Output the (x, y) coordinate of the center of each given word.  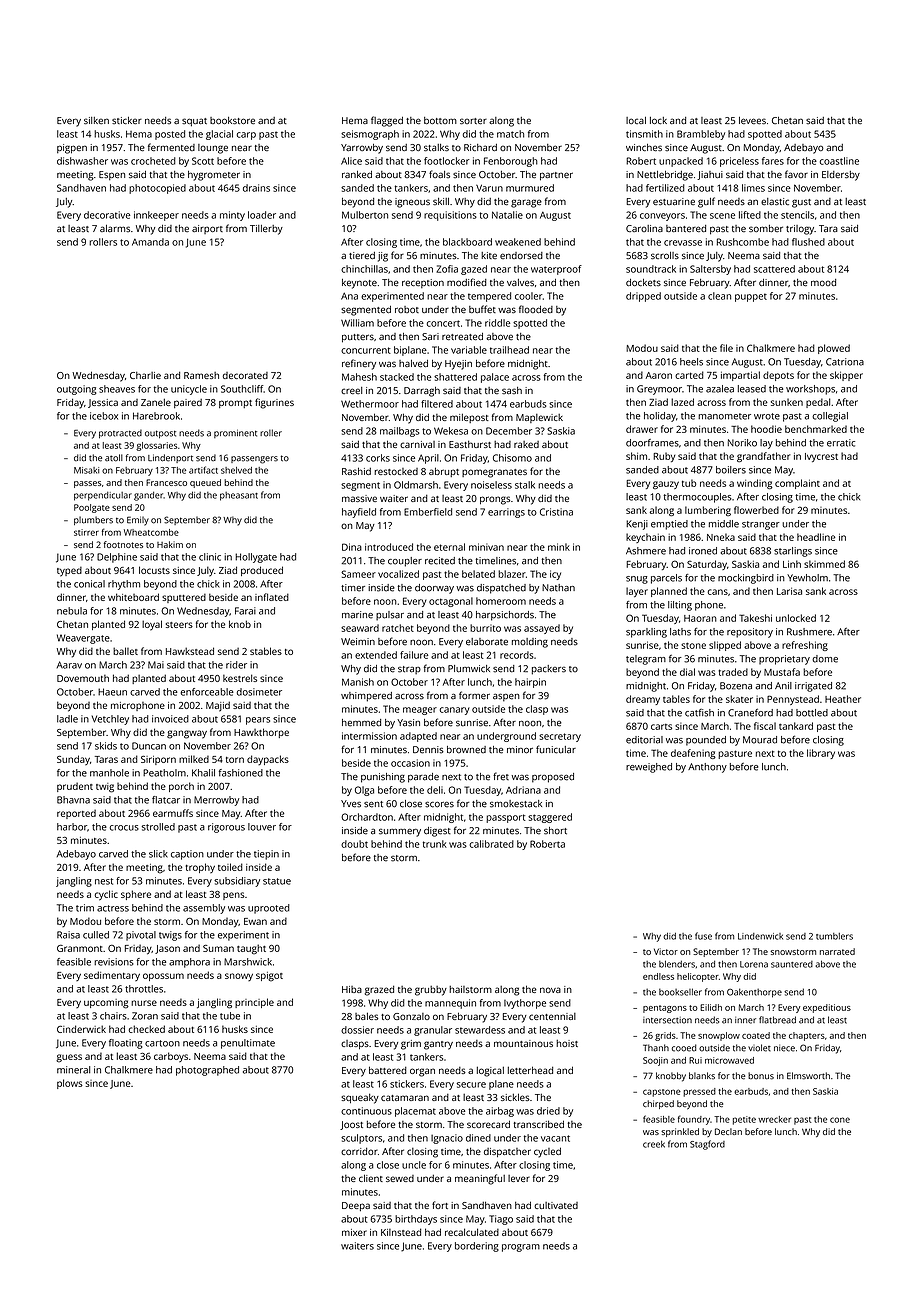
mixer (354, 1232)
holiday (660, 417)
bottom (440, 120)
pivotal (141, 936)
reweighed (649, 768)
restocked (396, 471)
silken (96, 121)
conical (89, 584)
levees (752, 121)
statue (277, 881)
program (521, 1248)
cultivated (556, 1205)
